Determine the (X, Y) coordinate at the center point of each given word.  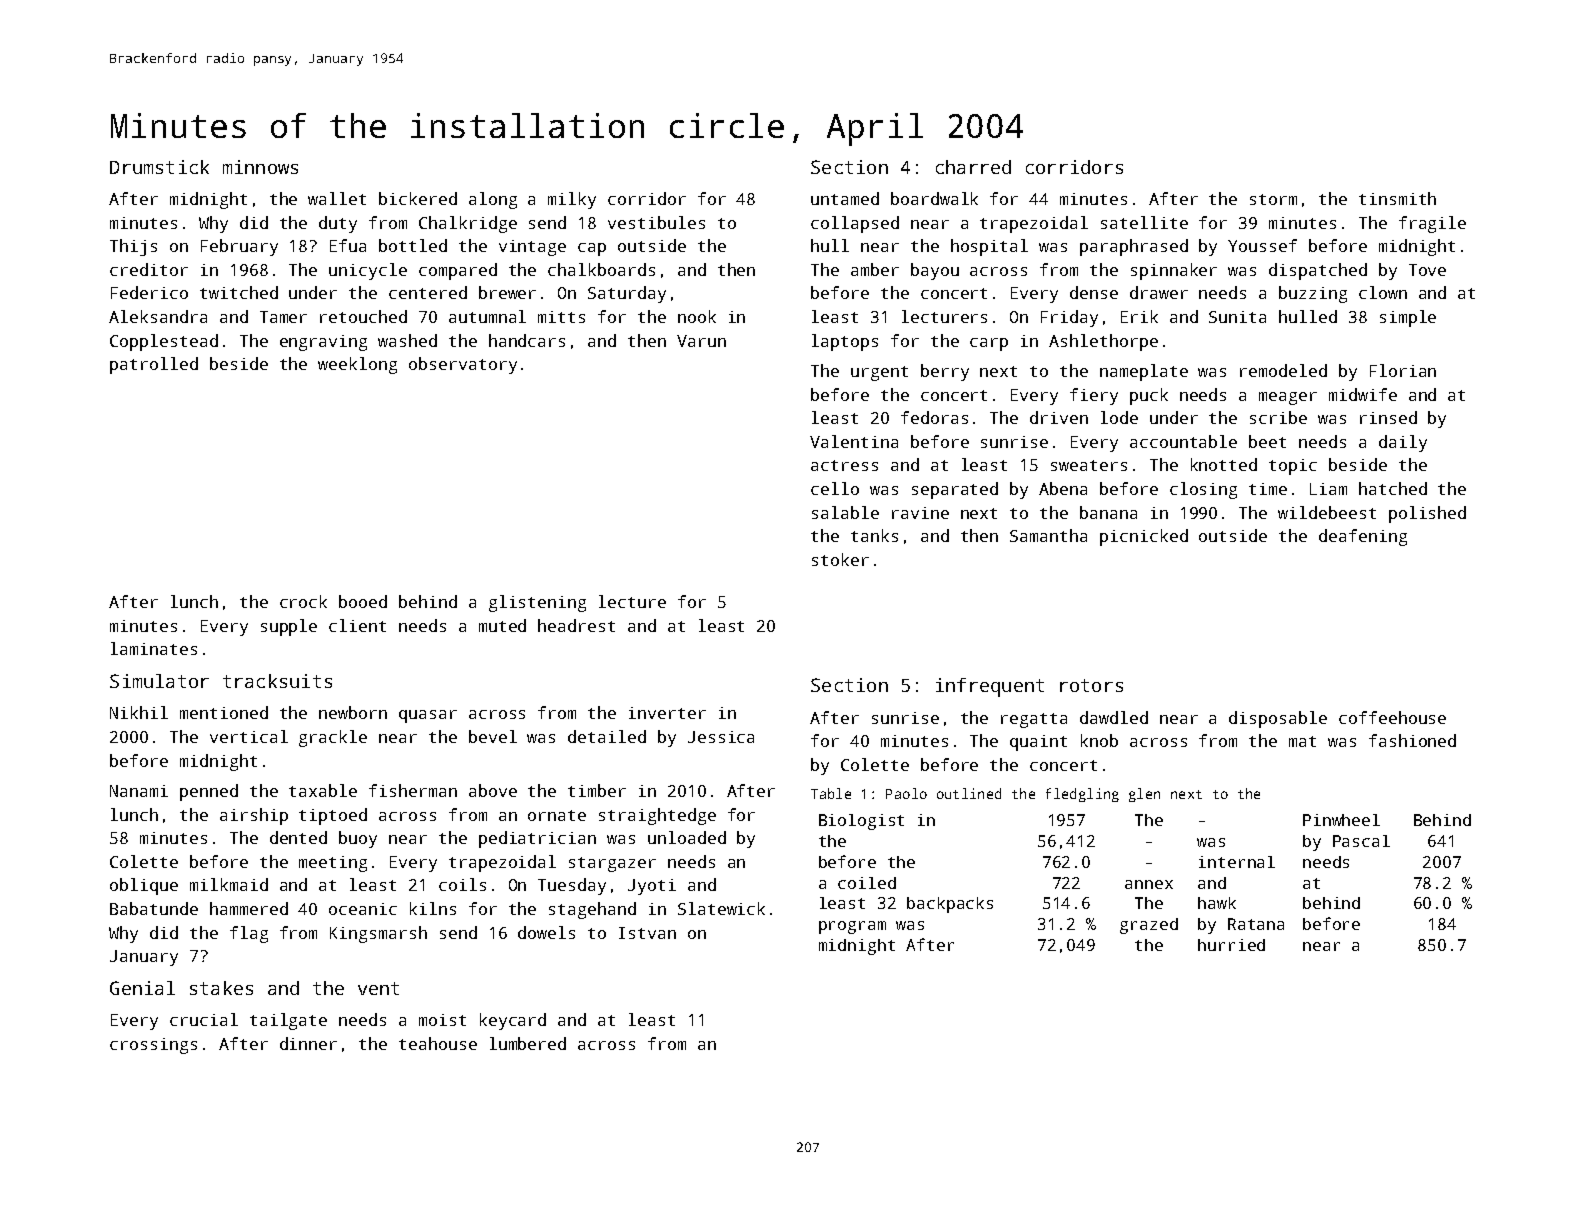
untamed (845, 198)
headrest (576, 625)
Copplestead (164, 342)
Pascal (1361, 841)
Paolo (906, 793)
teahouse (438, 1043)
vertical (249, 736)
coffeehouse (1392, 717)
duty (338, 224)
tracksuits (277, 681)
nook (697, 316)
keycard (513, 1021)
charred (973, 167)
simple (1408, 318)
